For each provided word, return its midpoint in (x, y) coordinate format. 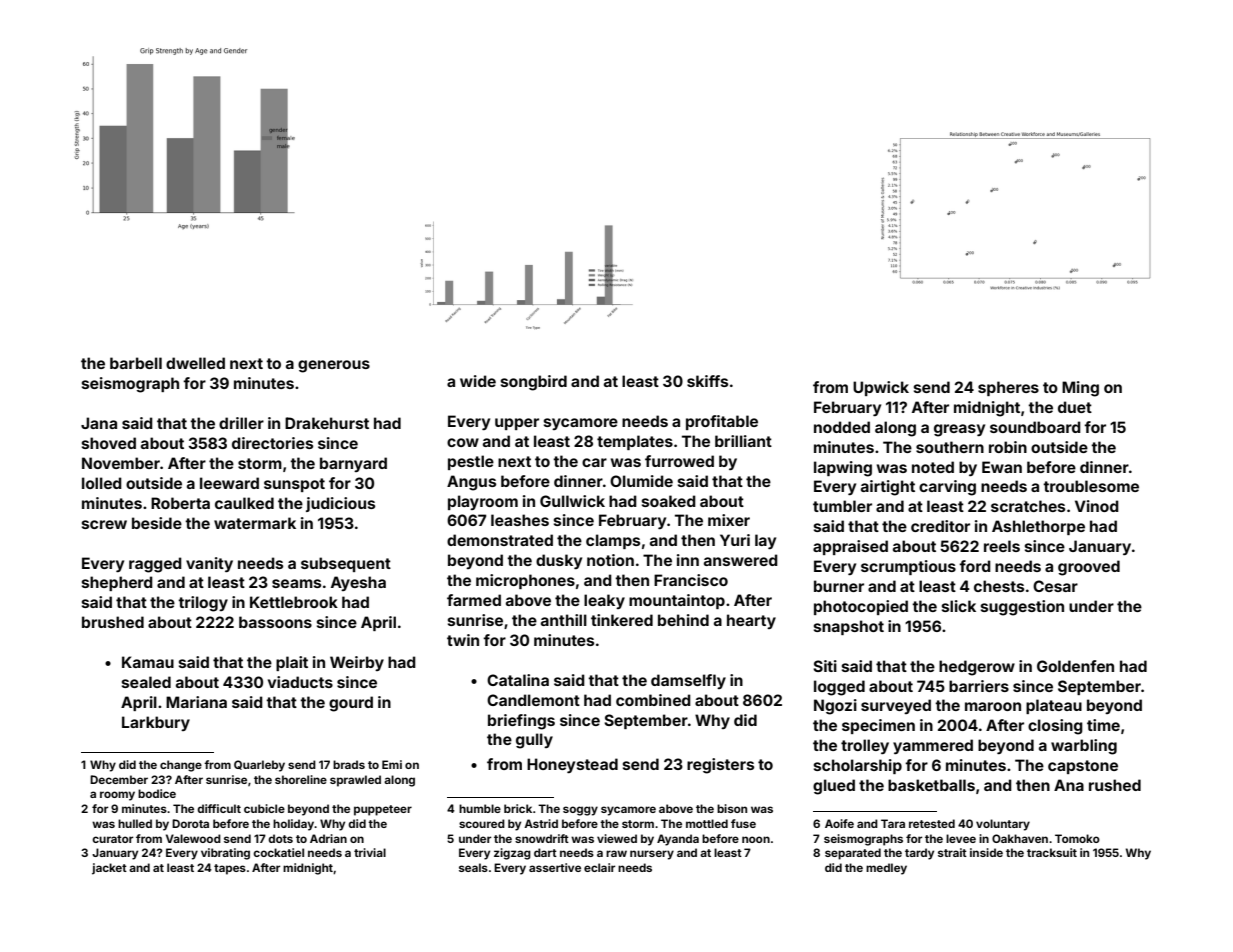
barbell (136, 363)
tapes (230, 869)
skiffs (707, 381)
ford (975, 566)
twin (463, 640)
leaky (604, 601)
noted (933, 467)
